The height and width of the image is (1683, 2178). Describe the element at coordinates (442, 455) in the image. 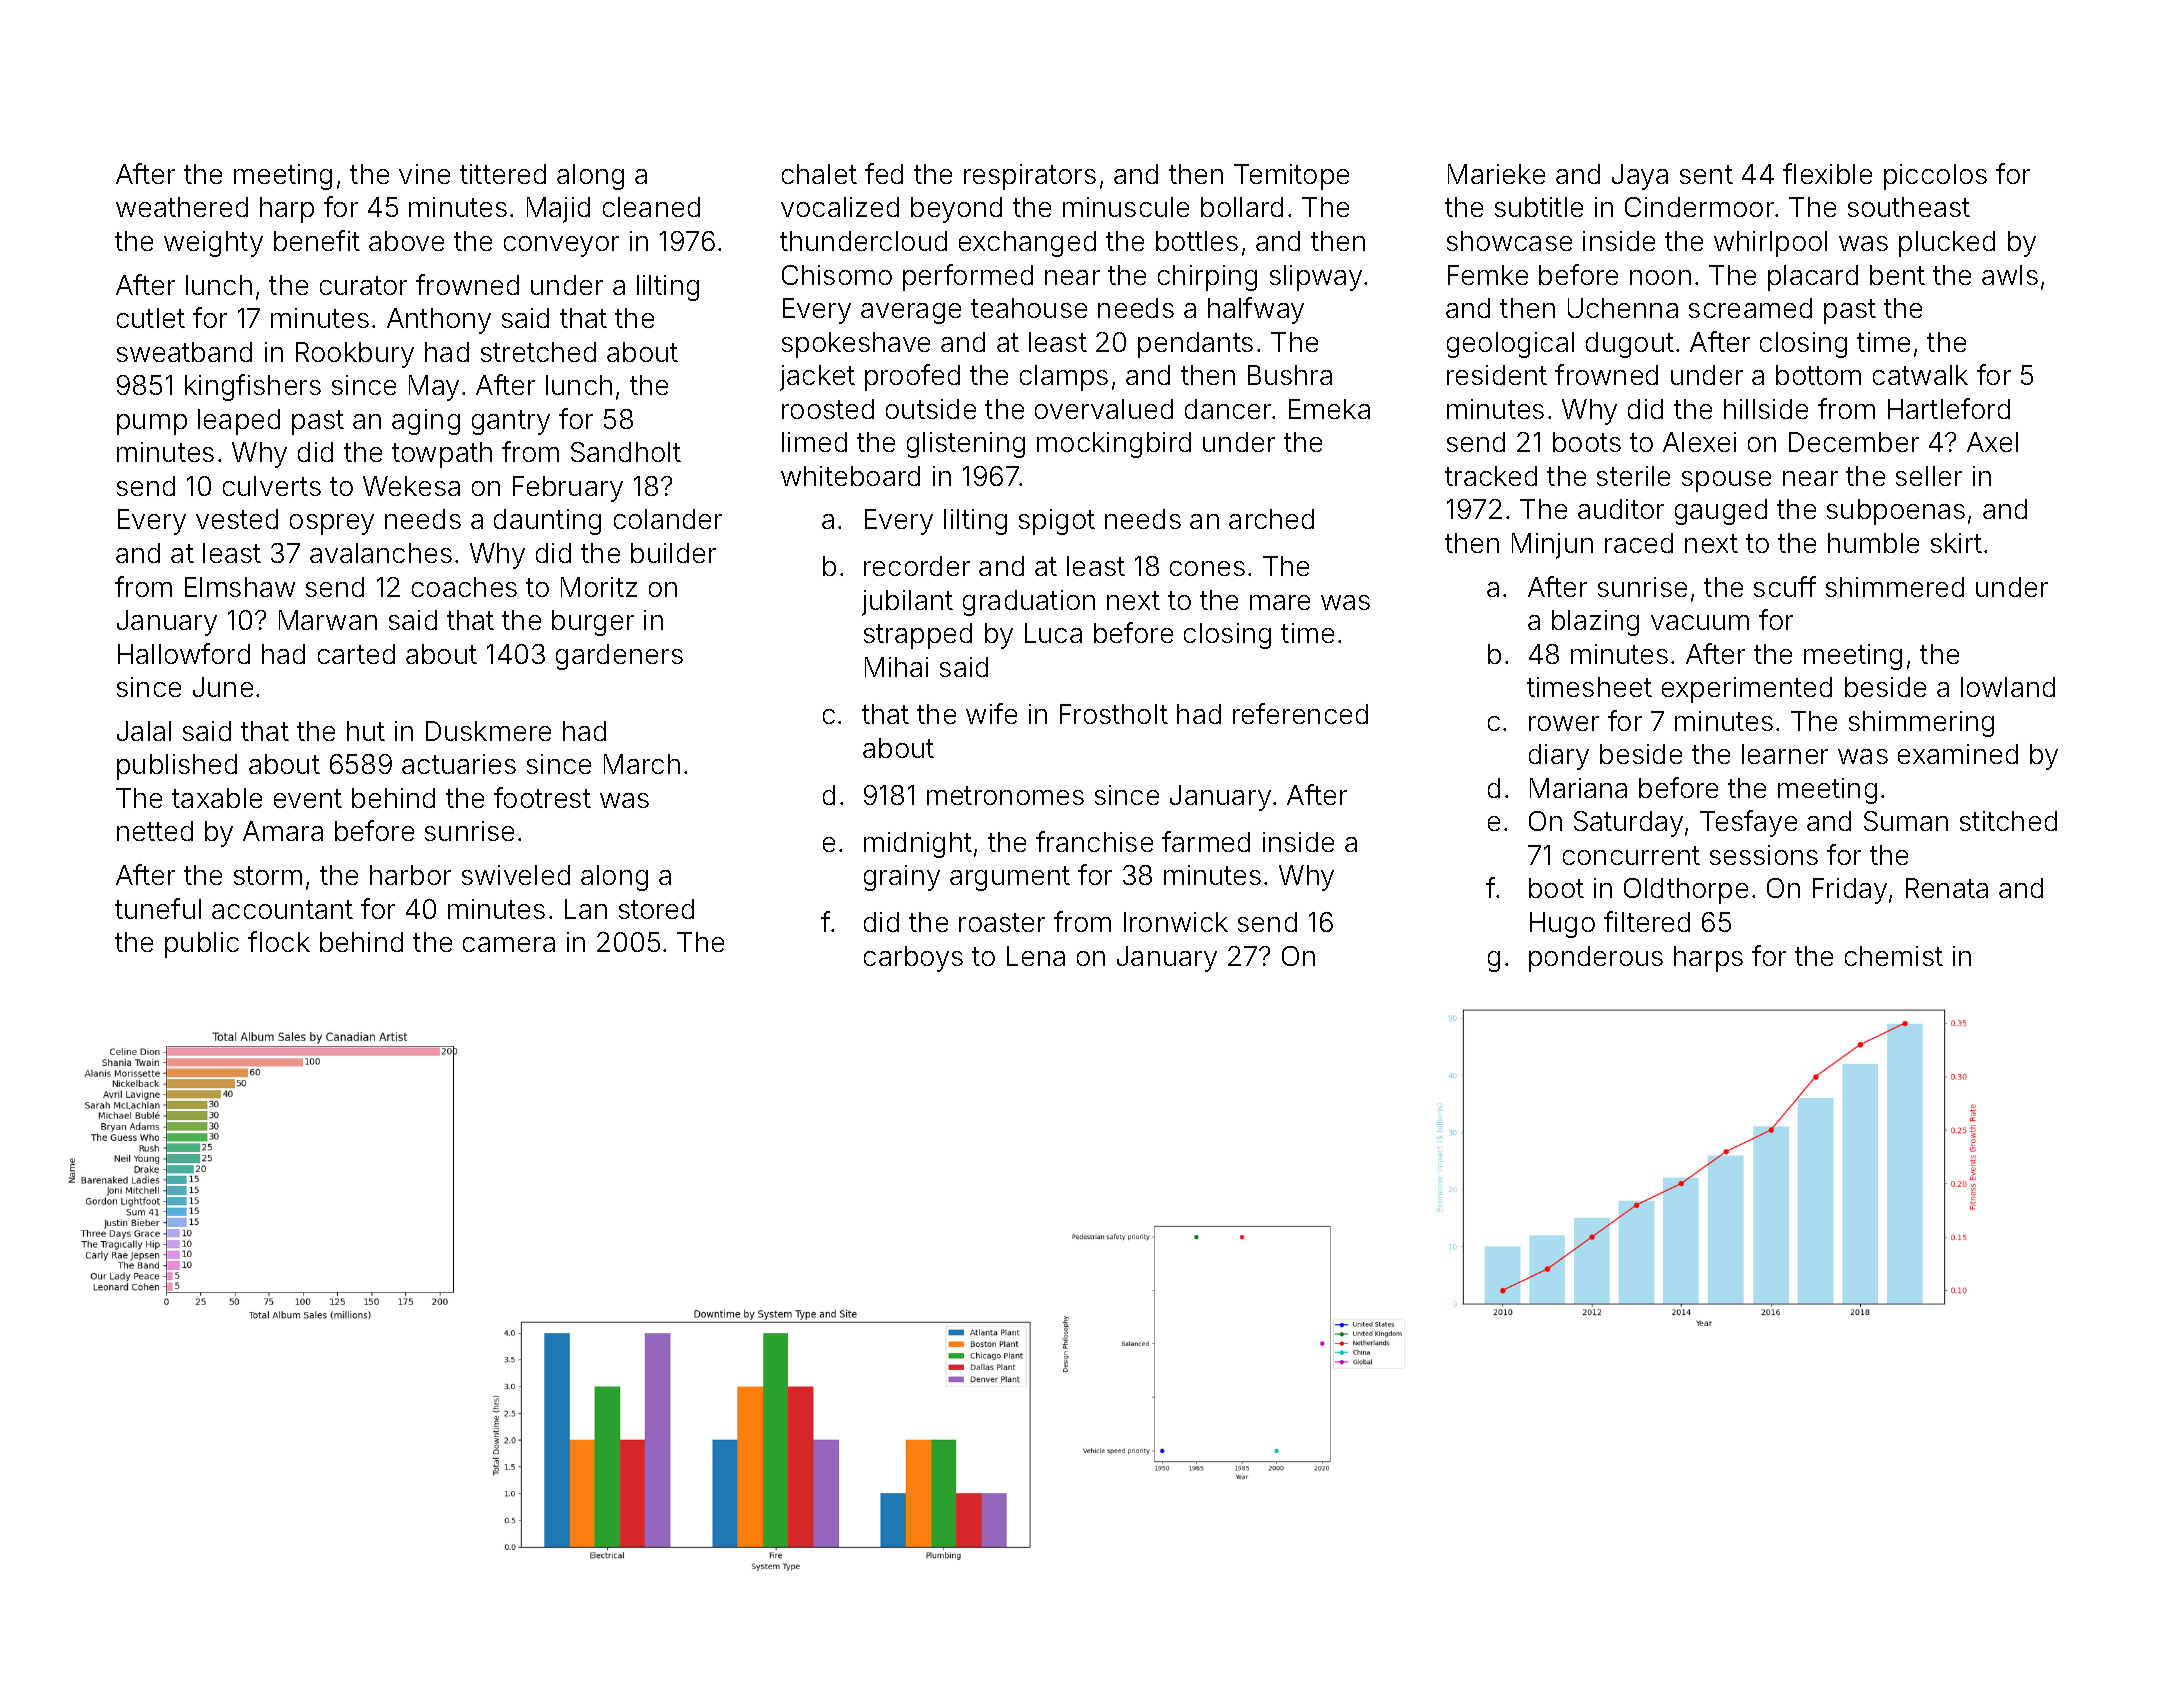

I see `towpath` at that location.
